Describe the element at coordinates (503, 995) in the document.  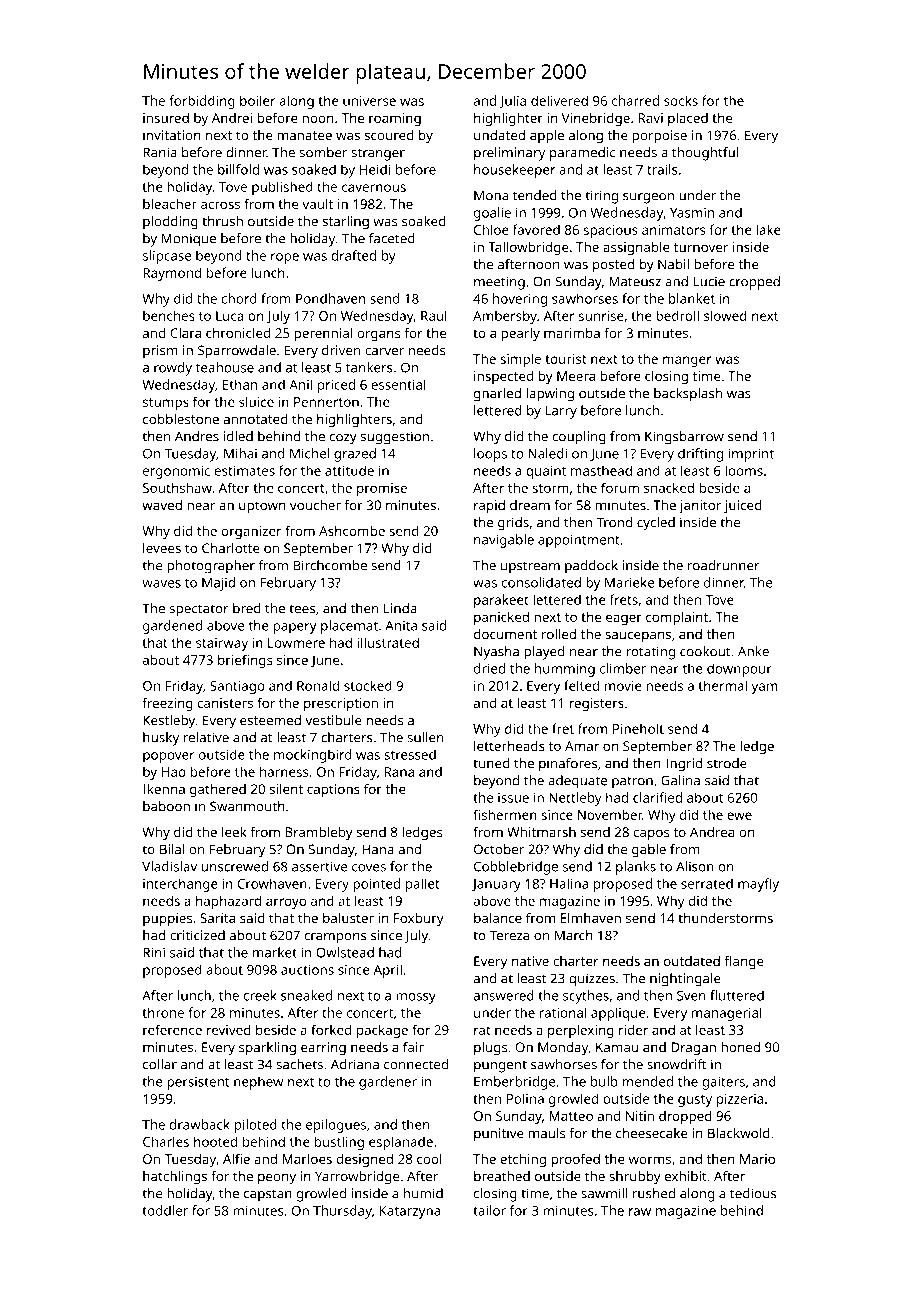
I see `answered` at that location.
